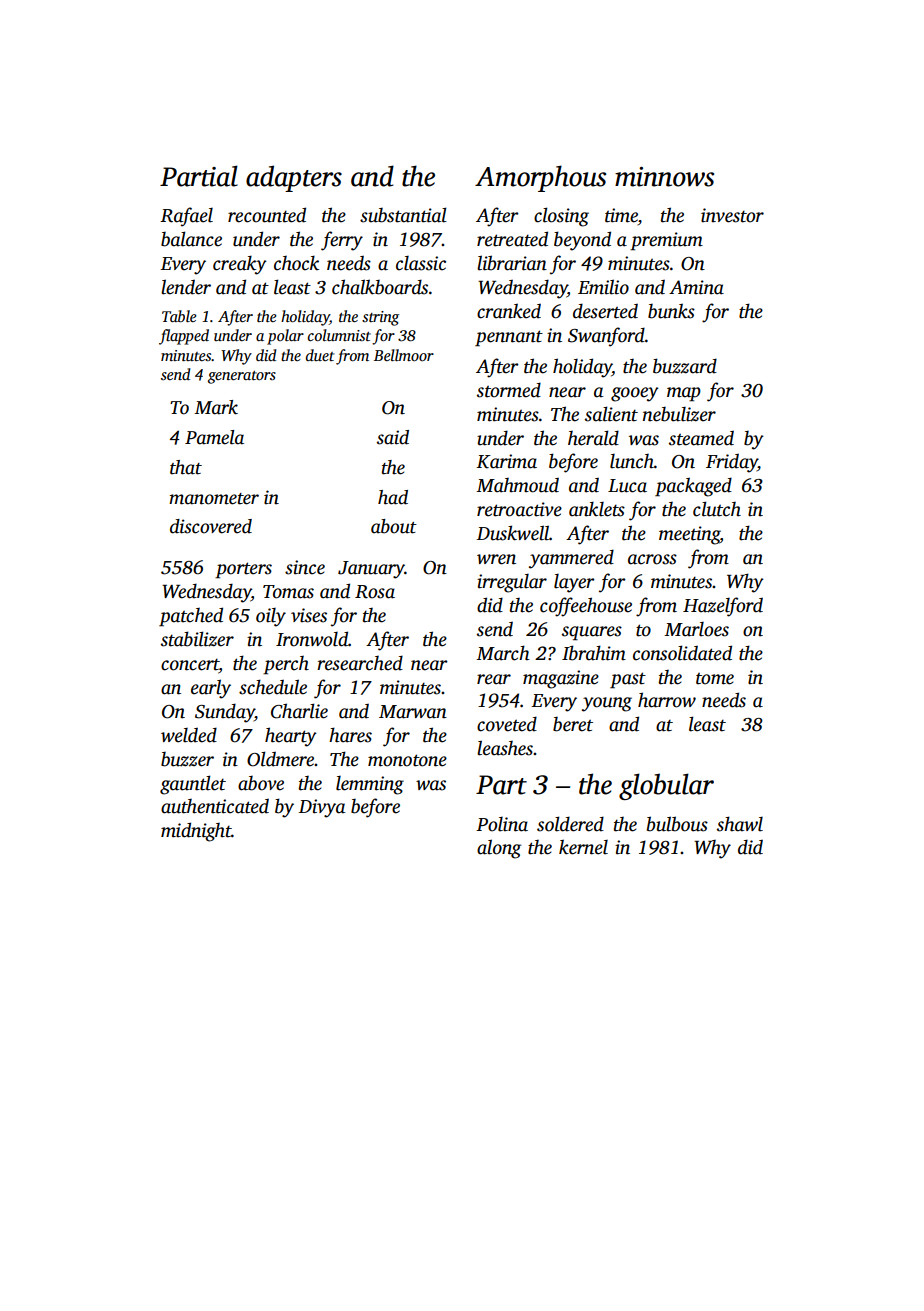  What do you see at coordinates (421, 263) in the screenshot?
I see `classic` at bounding box center [421, 263].
